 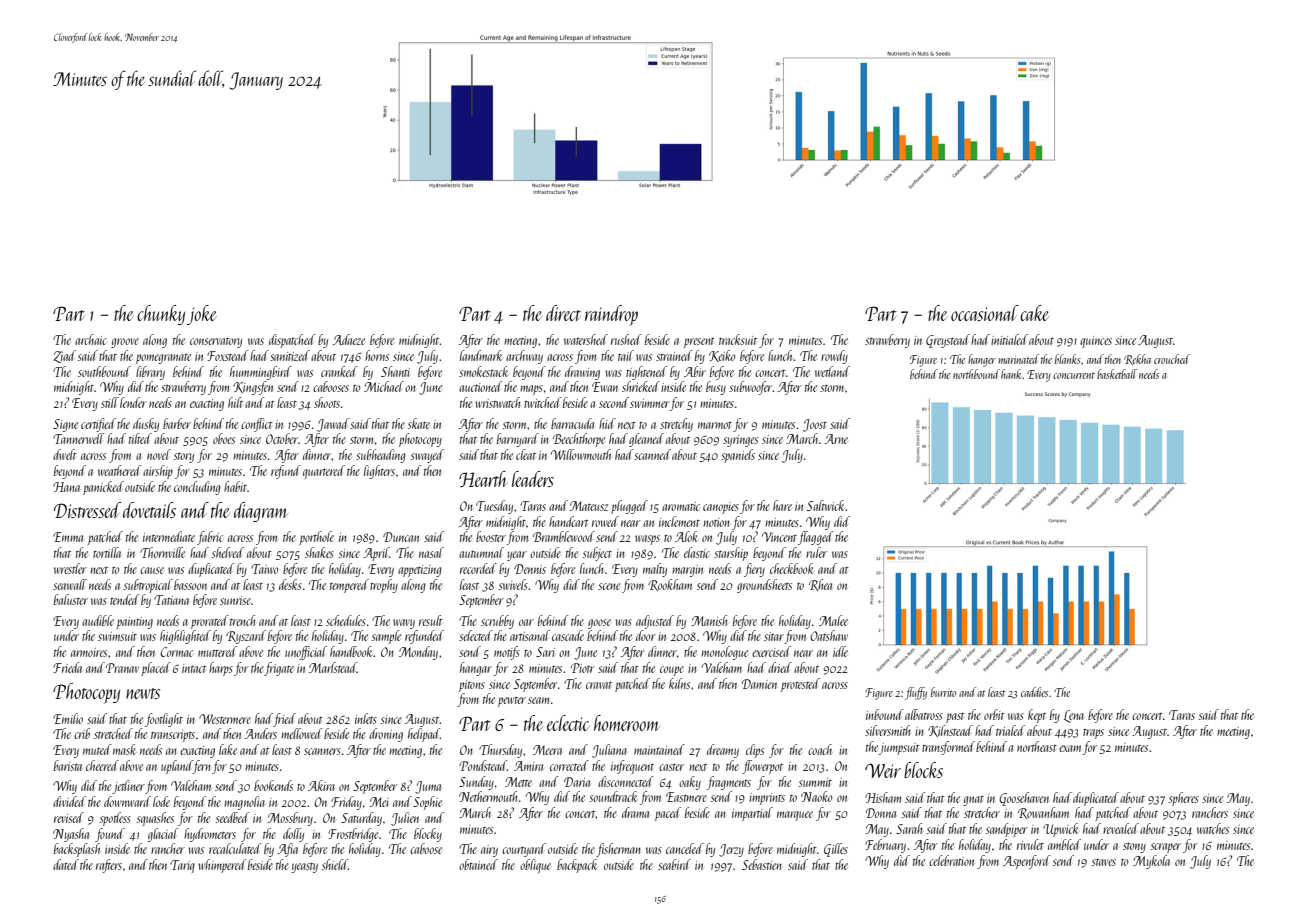 What do you see at coordinates (836, 439) in the document?
I see `Arne` at bounding box center [836, 439].
